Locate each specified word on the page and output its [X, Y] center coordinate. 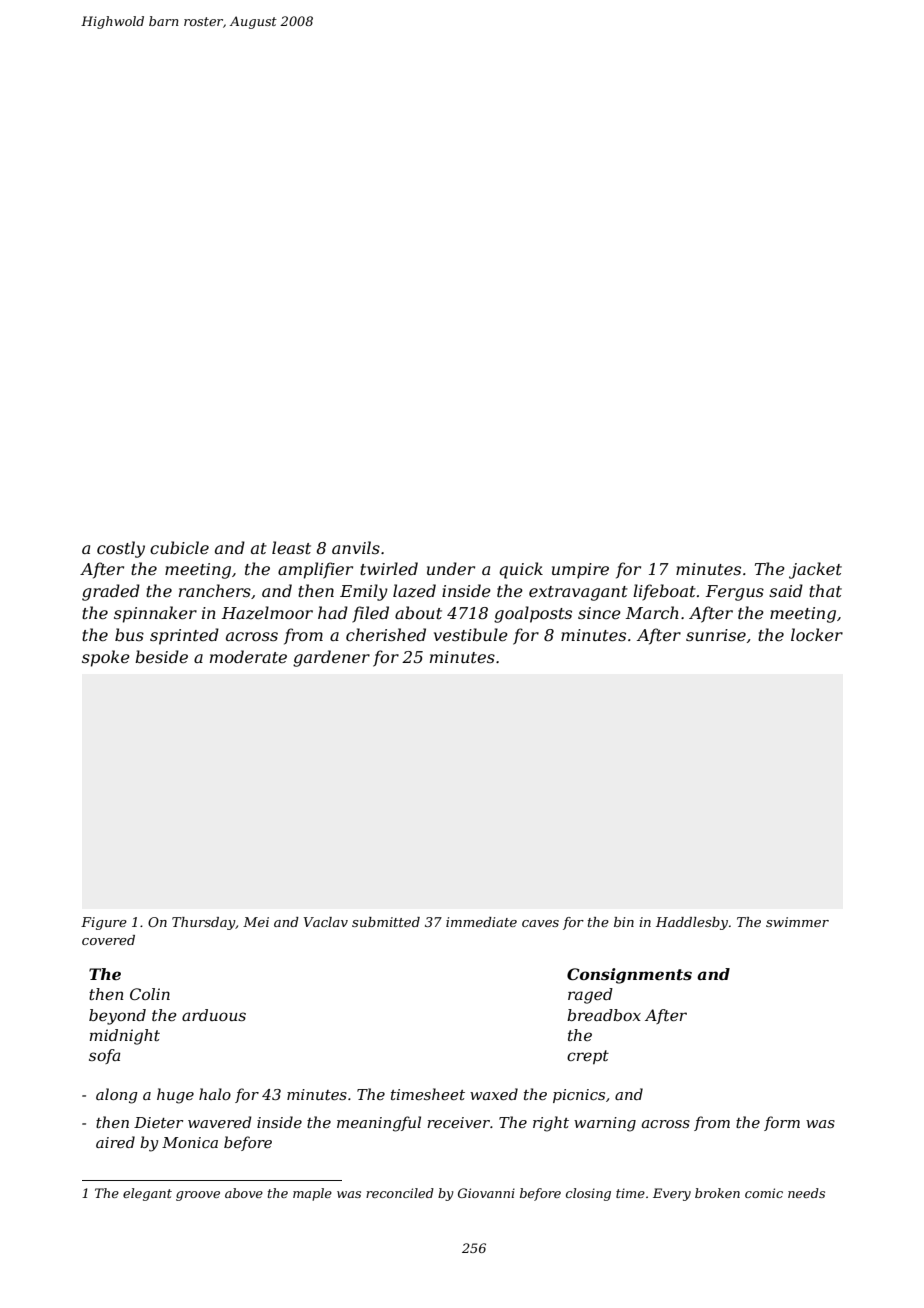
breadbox [604, 1015]
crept [588, 1057]
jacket [815, 570]
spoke [106, 658]
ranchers [215, 590]
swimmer [797, 922]
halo [215, 1094]
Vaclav [326, 922]
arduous [214, 1015]
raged [590, 996]
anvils [356, 547]
